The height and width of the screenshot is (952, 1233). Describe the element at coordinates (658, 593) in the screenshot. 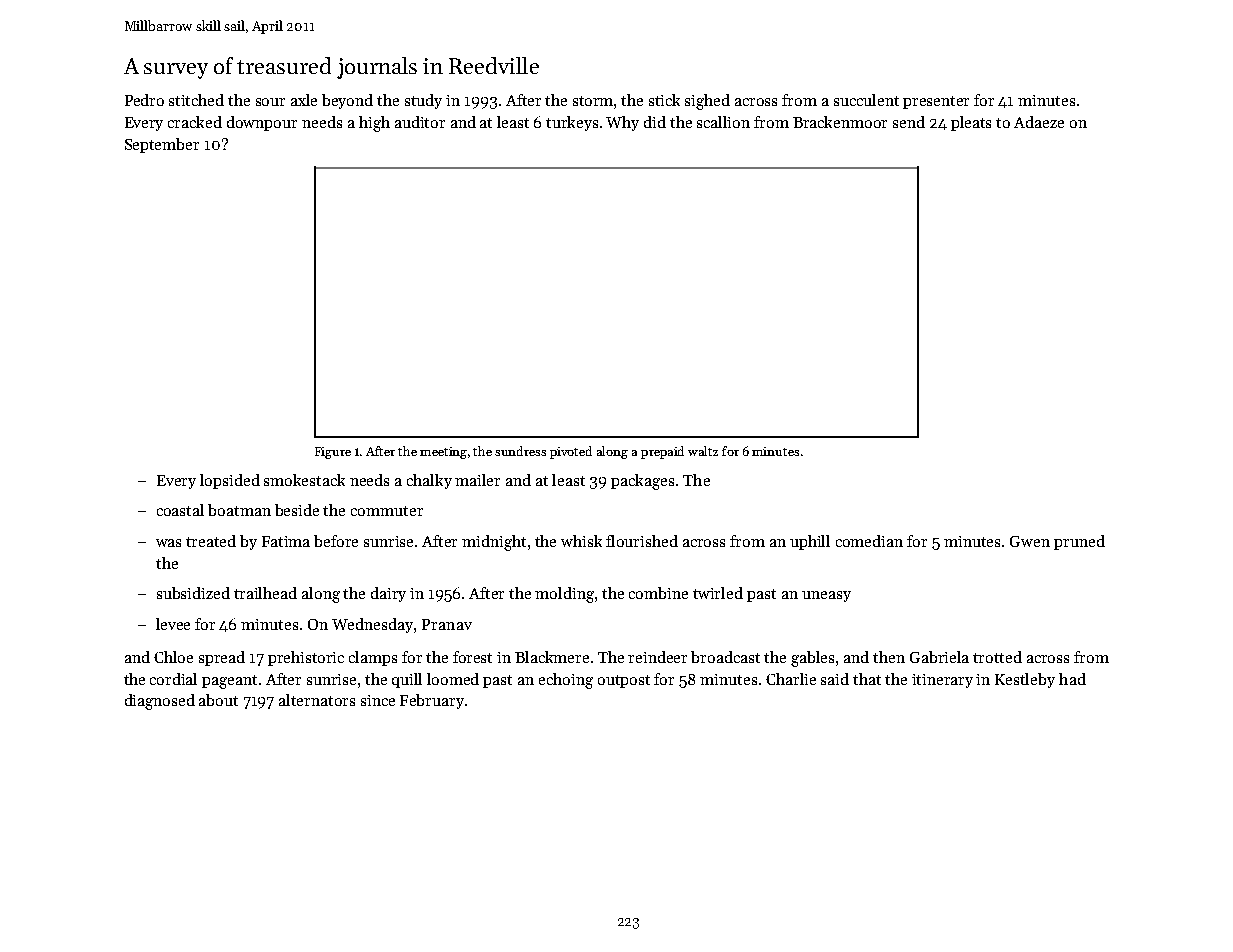

I see `combine` at that location.
